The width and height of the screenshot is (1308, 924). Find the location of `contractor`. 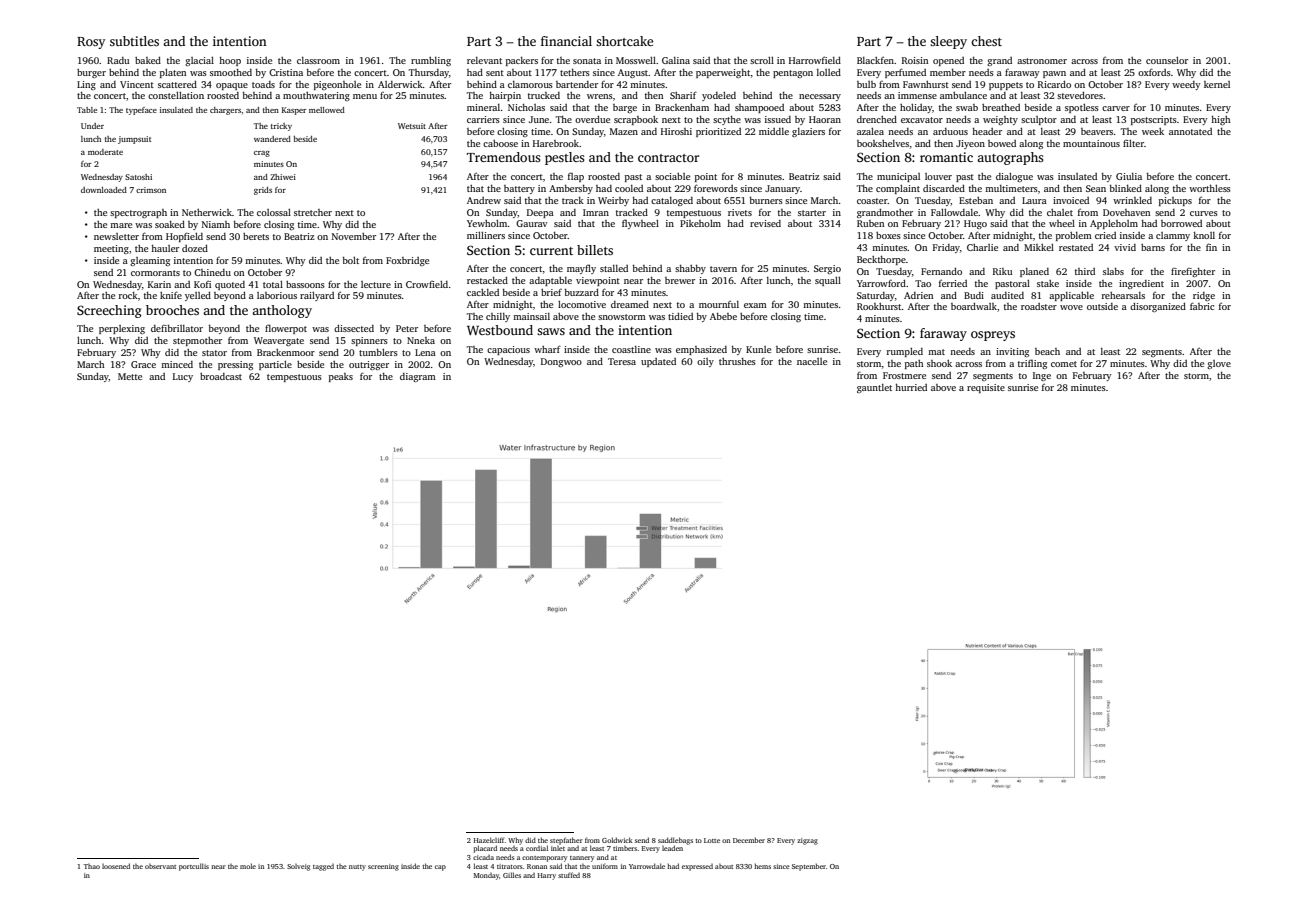

contractor is located at coordinates (668, 158).
